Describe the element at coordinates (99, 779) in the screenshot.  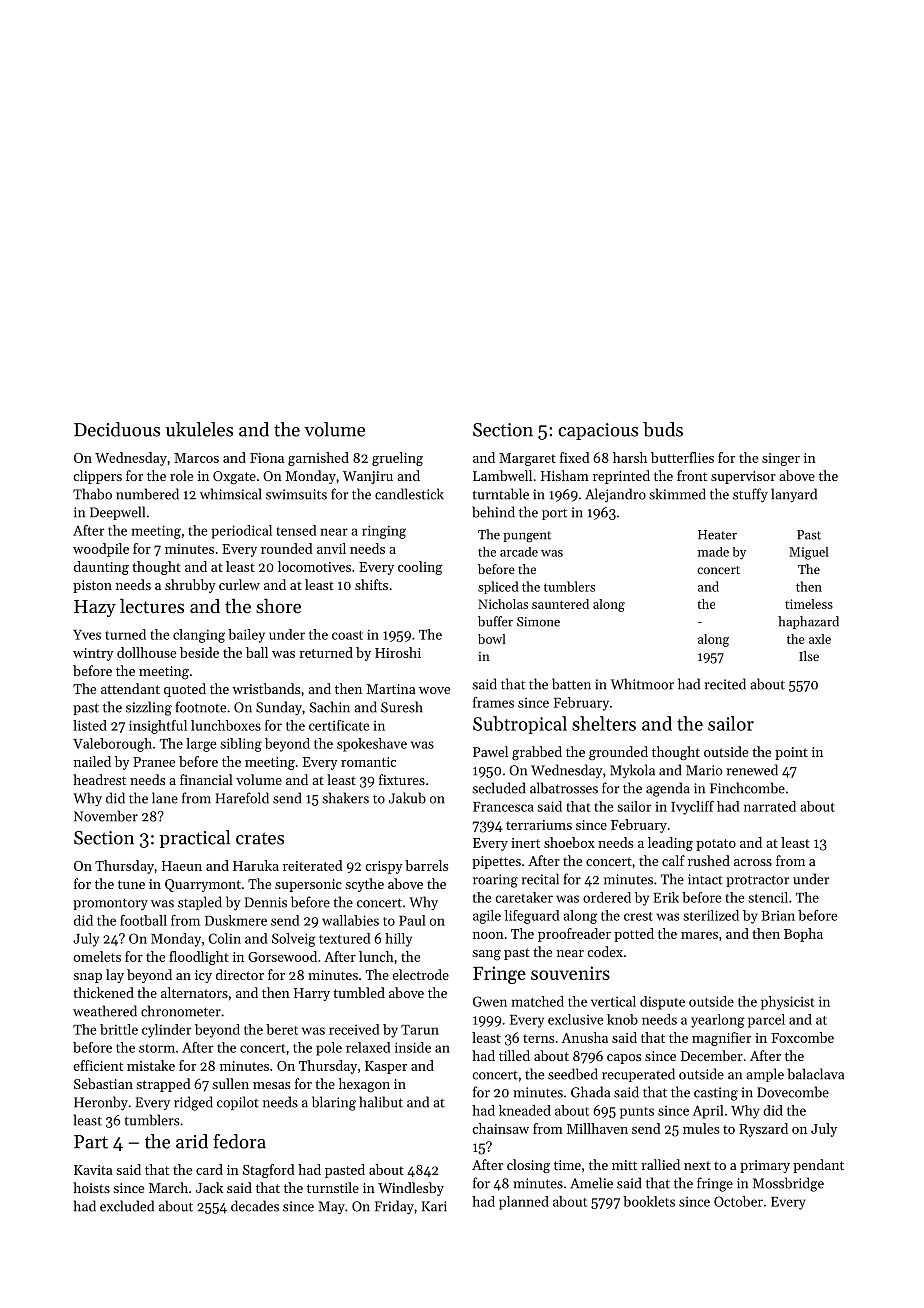
I see `headrest` at that location.
